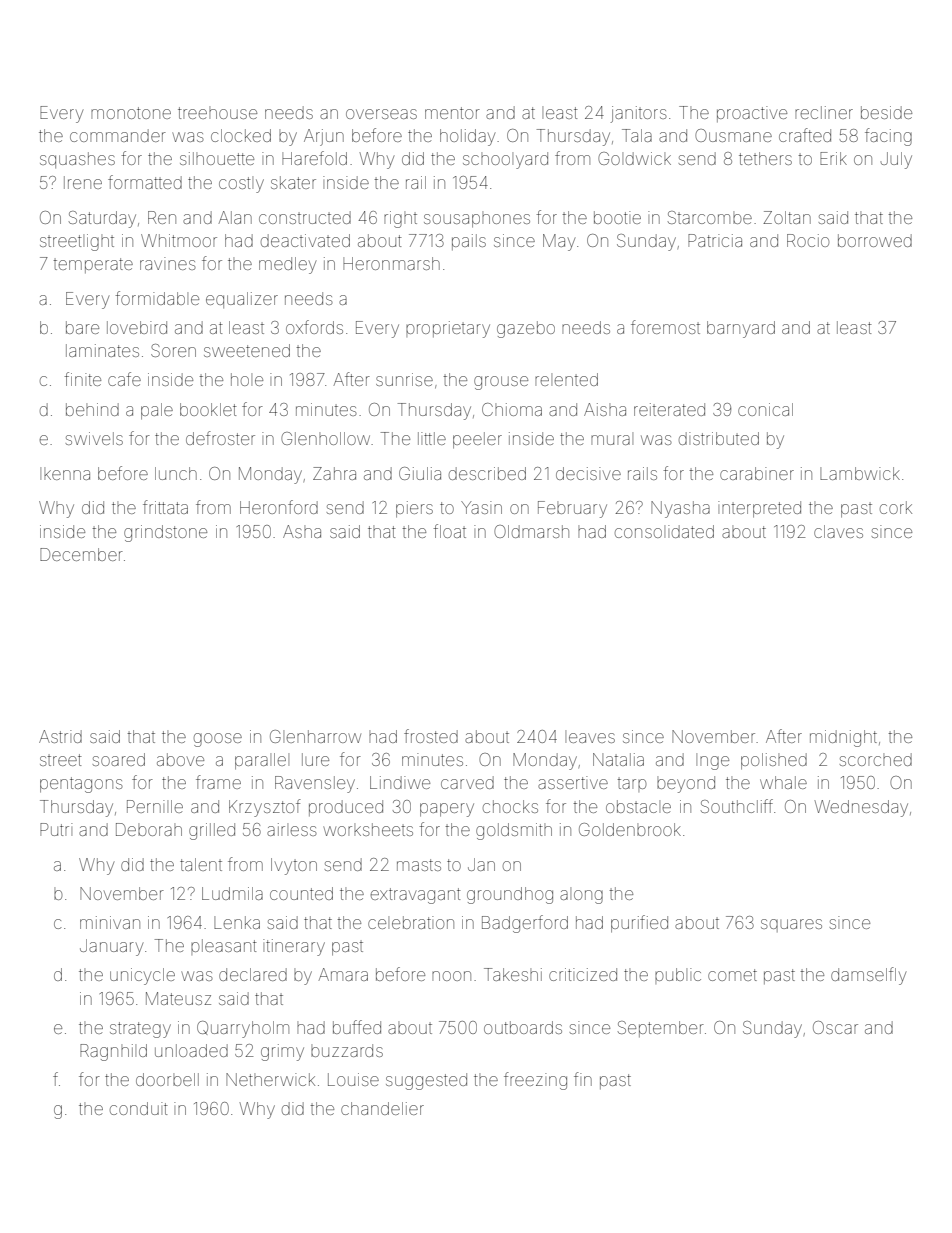 The height and width of the screenshot is (1233, 952). Describe the element at coordinates (860, 473) in the screenshot. I see `Lambwick` at that location.
